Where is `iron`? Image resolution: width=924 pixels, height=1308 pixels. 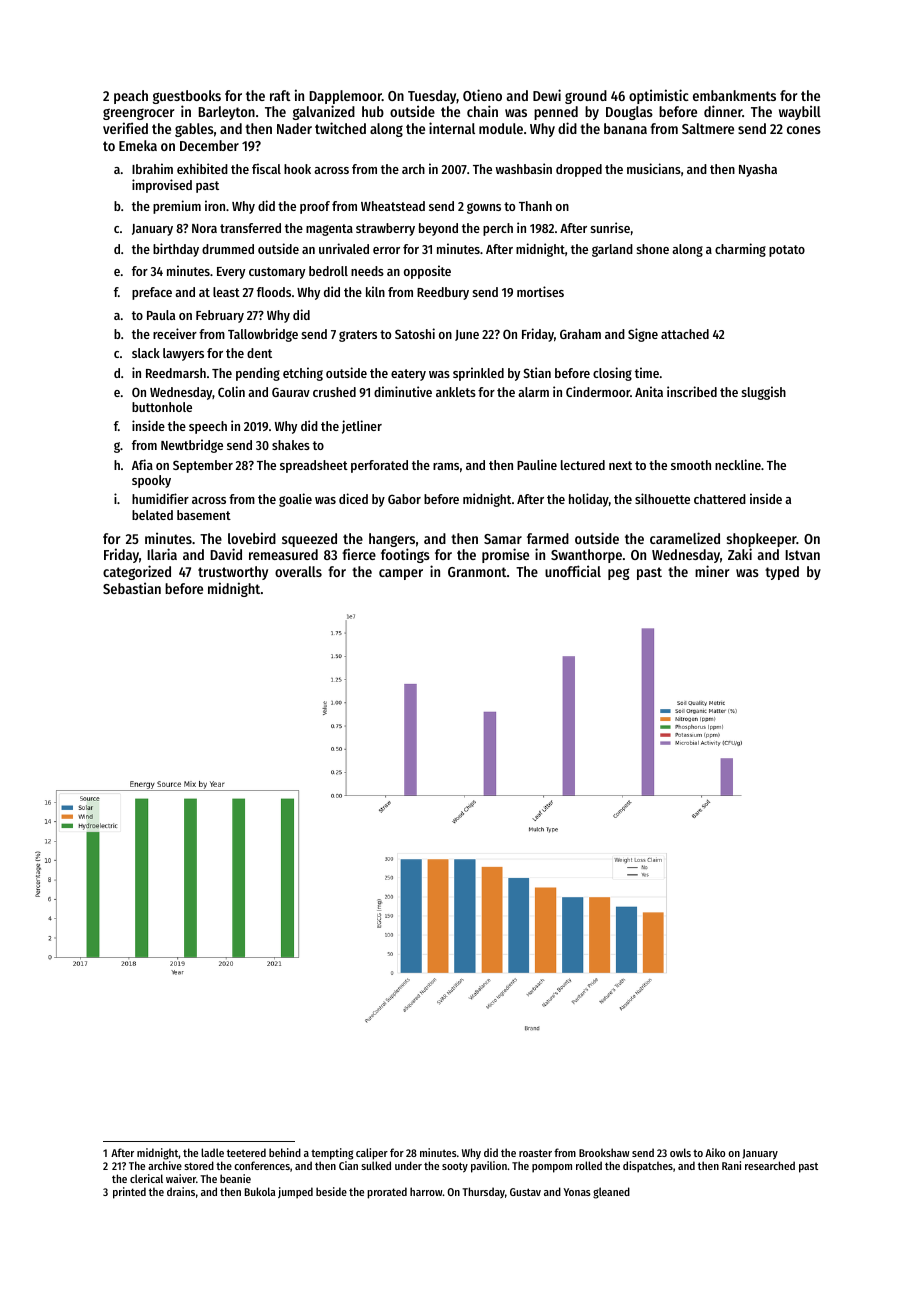 iron is located at coordinates (215, 205).
